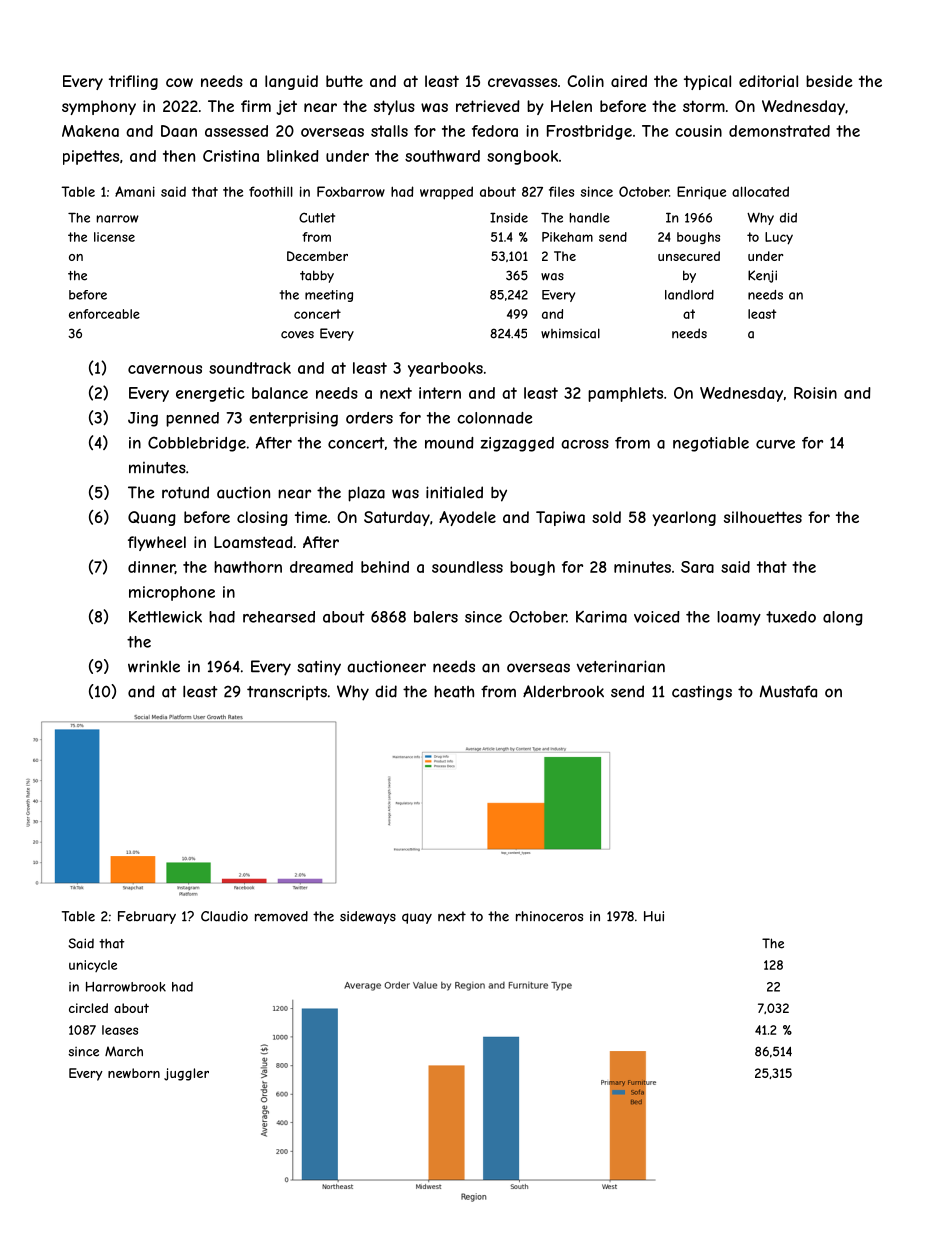 The image size is (952, 1233). What do you see at coordinates (134, 1073) in the document?
I see `newborn` at bounding box center [134, 1073].
